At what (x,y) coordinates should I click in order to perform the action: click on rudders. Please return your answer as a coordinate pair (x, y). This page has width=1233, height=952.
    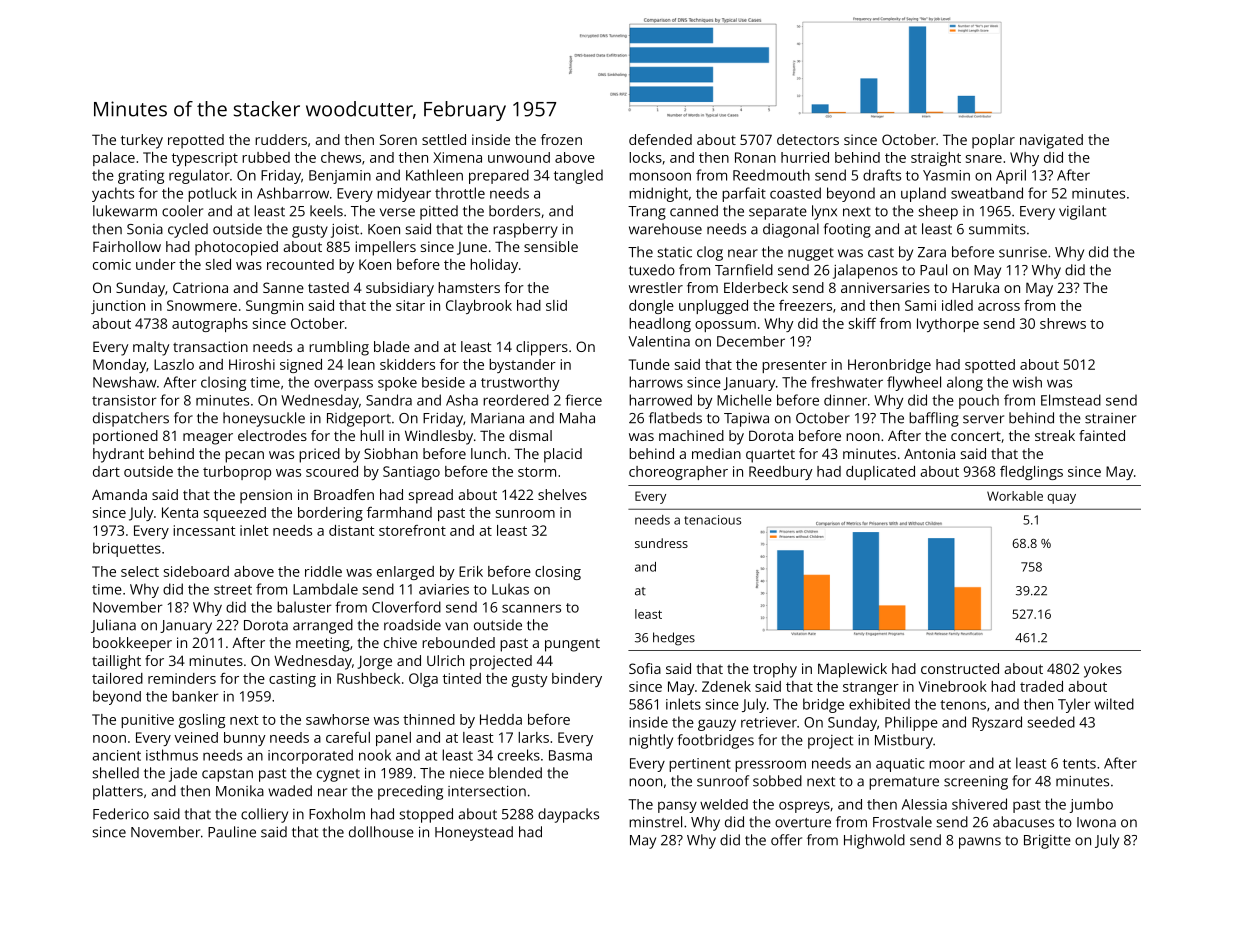
    Looking at the image, I should click on (281, 139).
